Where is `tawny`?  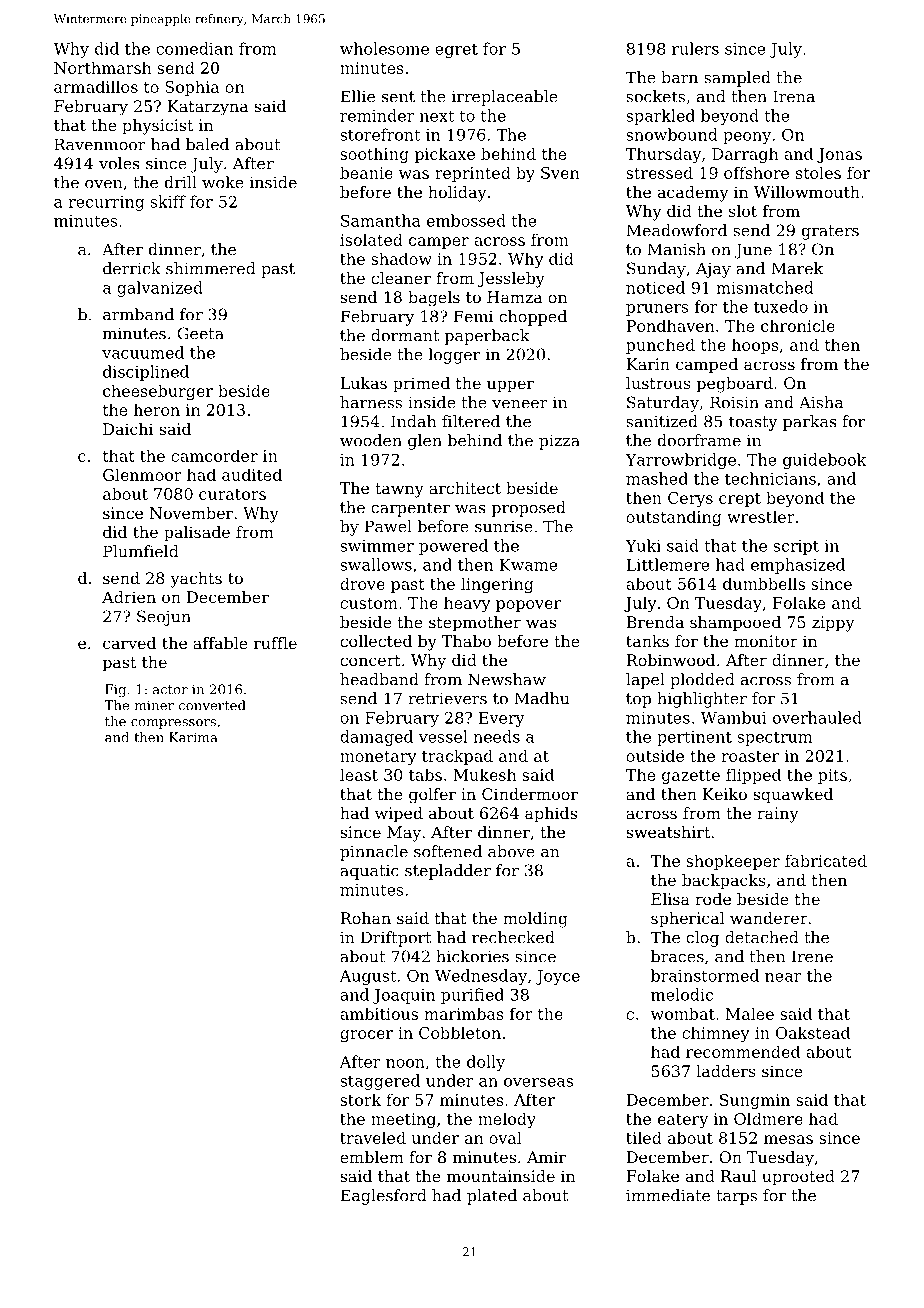 tawny is located at coordinates (399, 490).
